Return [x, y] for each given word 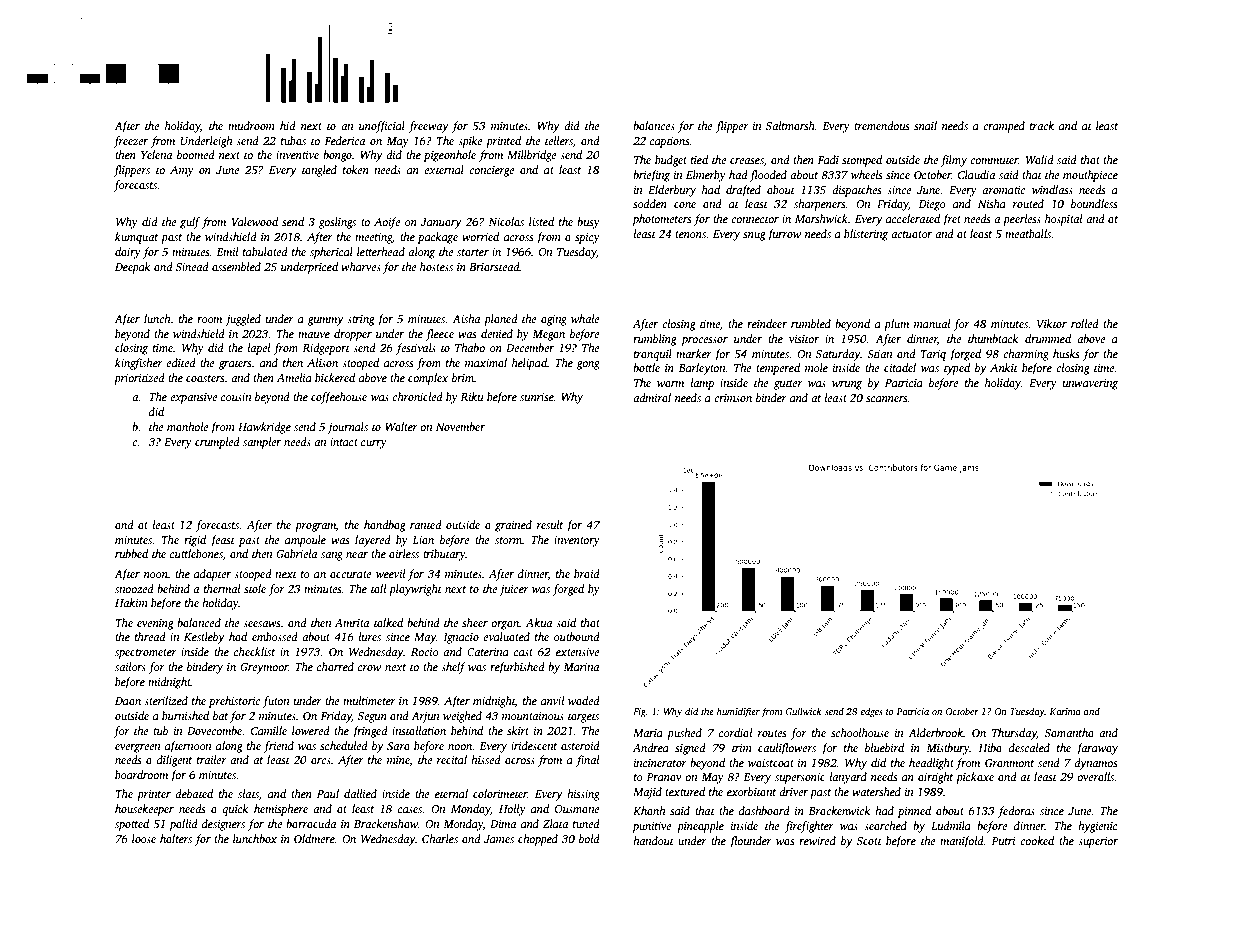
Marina [581, 667]
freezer [130, 142]
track [1042, 125]
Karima [1065, 711]
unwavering [1090, 384]
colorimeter [500, 793]
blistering [866, 235]
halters [176, 838]
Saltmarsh [790, 125]
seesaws [261, 624]
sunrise [537, 397]
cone [685, 205]
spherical [331, 253]
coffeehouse [339, 398]
